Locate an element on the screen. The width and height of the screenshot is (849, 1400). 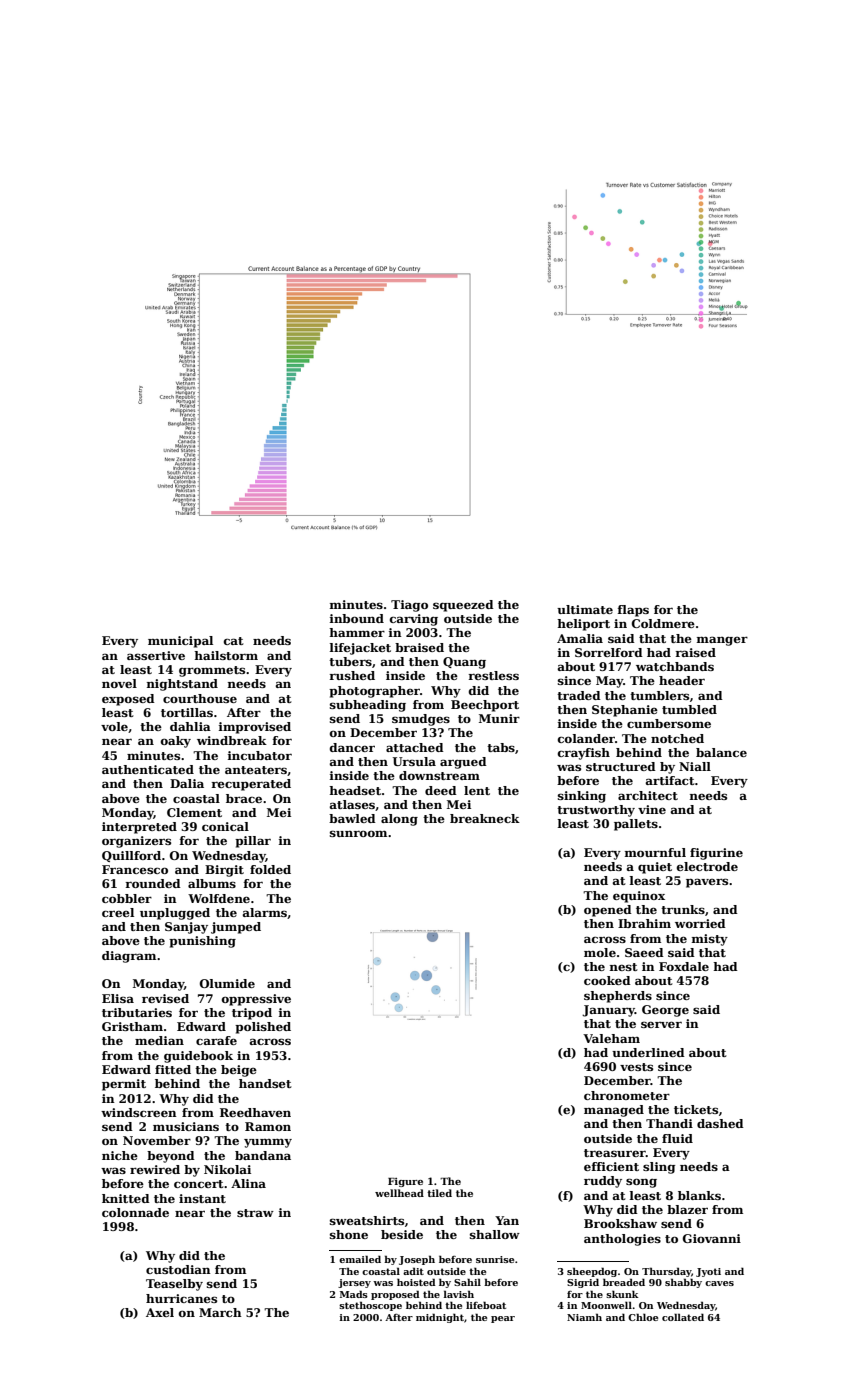
jumped is located at coordinates (236, 928).
